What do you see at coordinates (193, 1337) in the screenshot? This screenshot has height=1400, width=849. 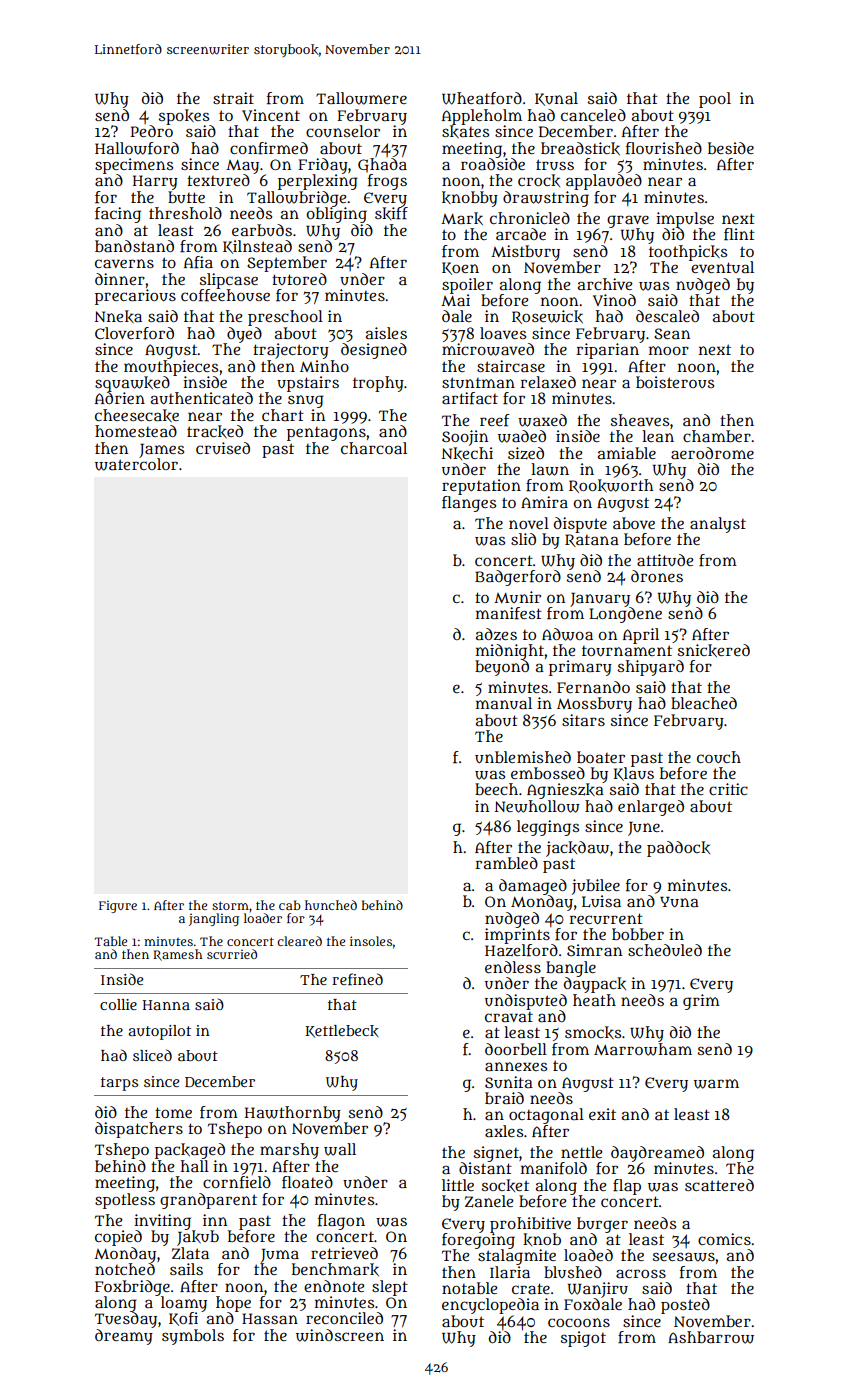 I see `symbols` at bounding box center [193, 1337].
